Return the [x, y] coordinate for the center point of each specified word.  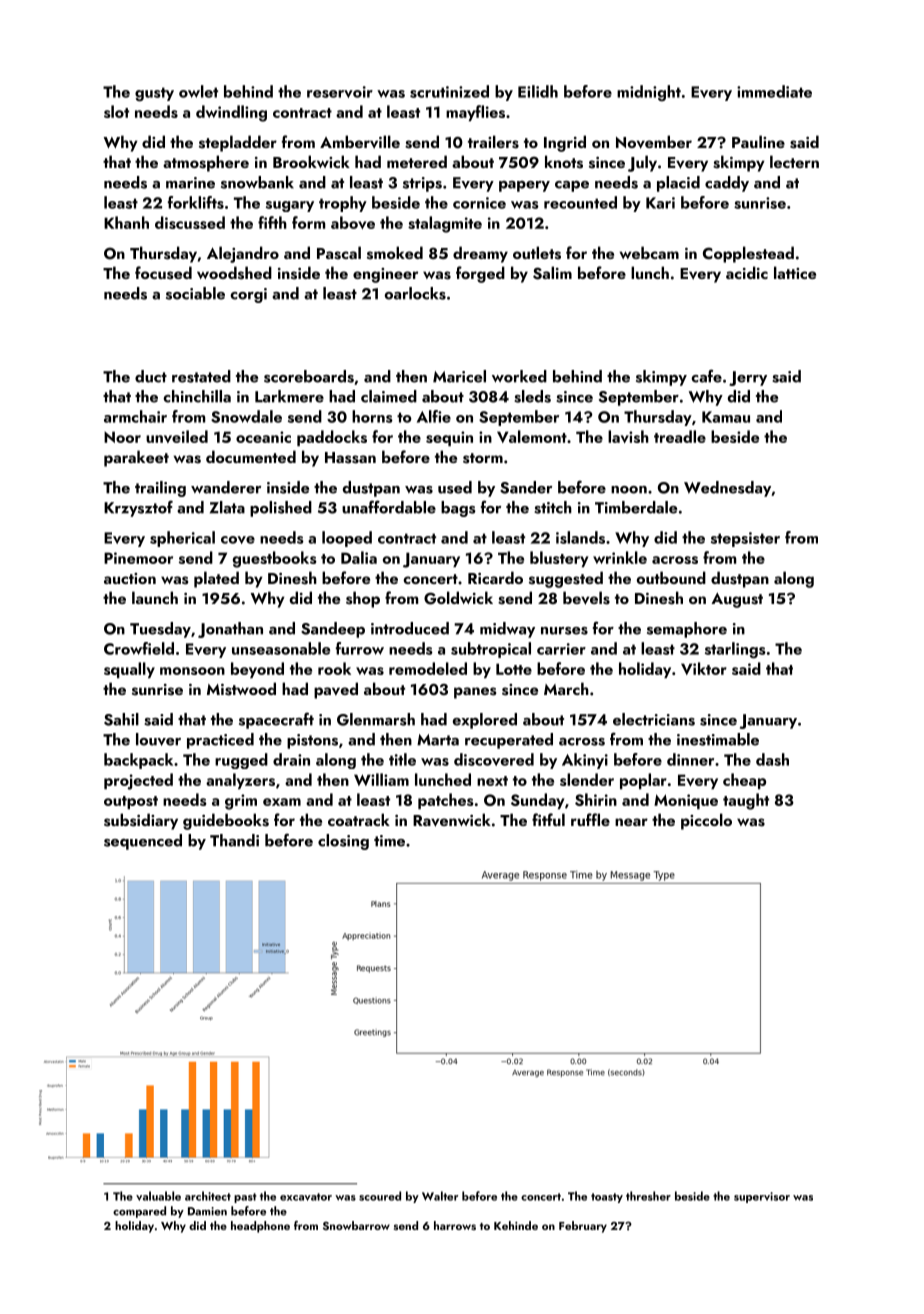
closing [343, 842]
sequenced [143, 842]
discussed [190, 222]
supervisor [762, 1197]
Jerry [748, 378]
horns [372, 416]
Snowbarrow [356, 1225]
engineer [385, 275]
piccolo [706, 821]
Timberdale [636, 507]
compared [139, 1212]
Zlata [227, 507]
